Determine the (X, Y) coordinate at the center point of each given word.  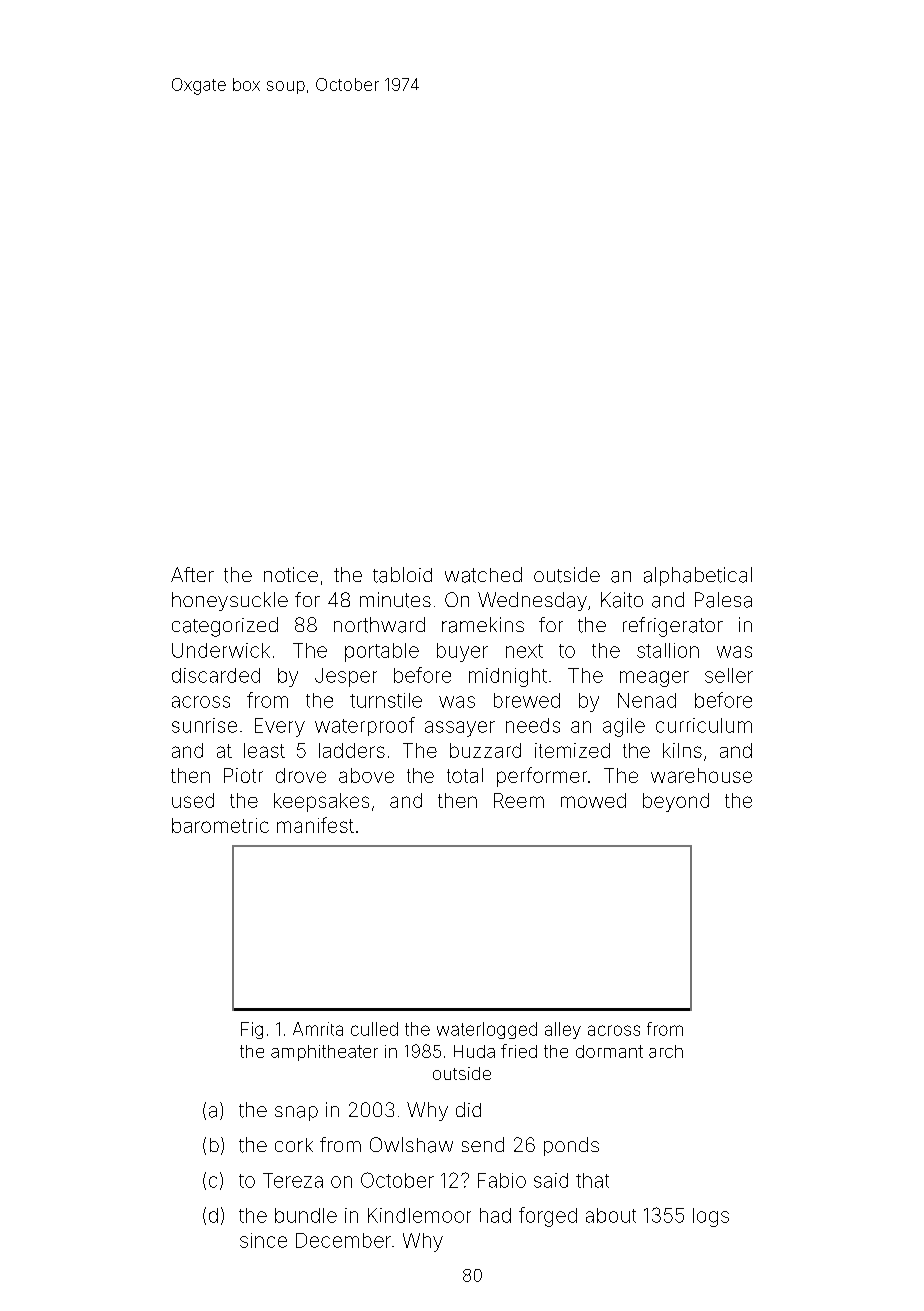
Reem (519, 800)
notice (291, 574)
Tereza (293, 1180)
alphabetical (698, 576)
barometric (220, 825)
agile (624, 727)
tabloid (402, 575)
